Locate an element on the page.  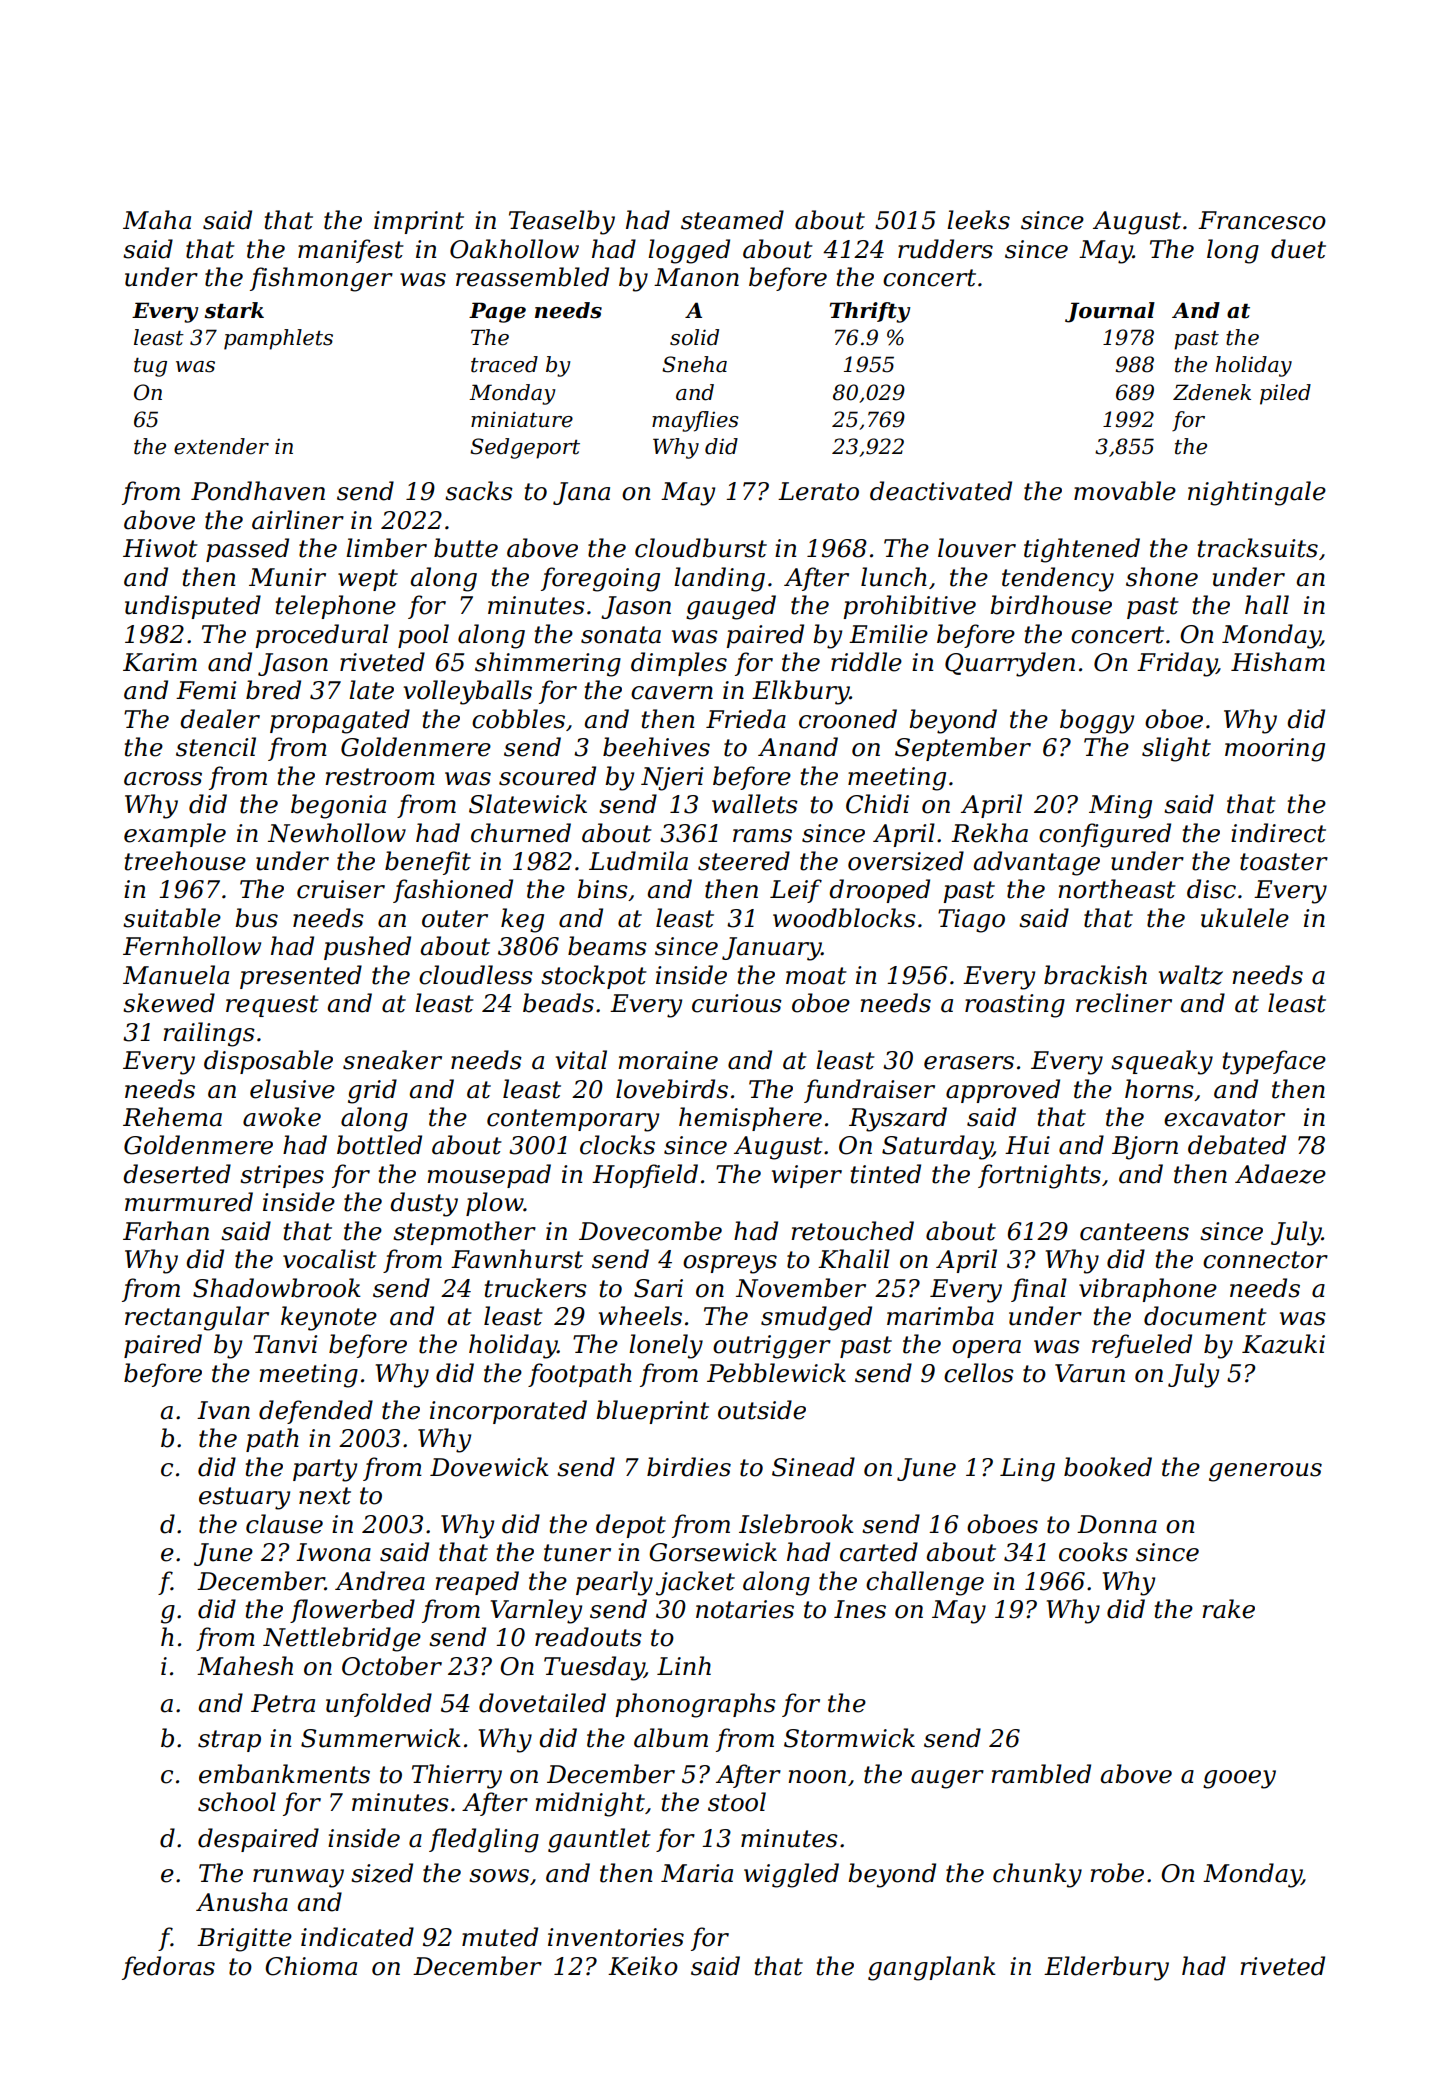
Oakhollow is located at coordinates (514, 249).
